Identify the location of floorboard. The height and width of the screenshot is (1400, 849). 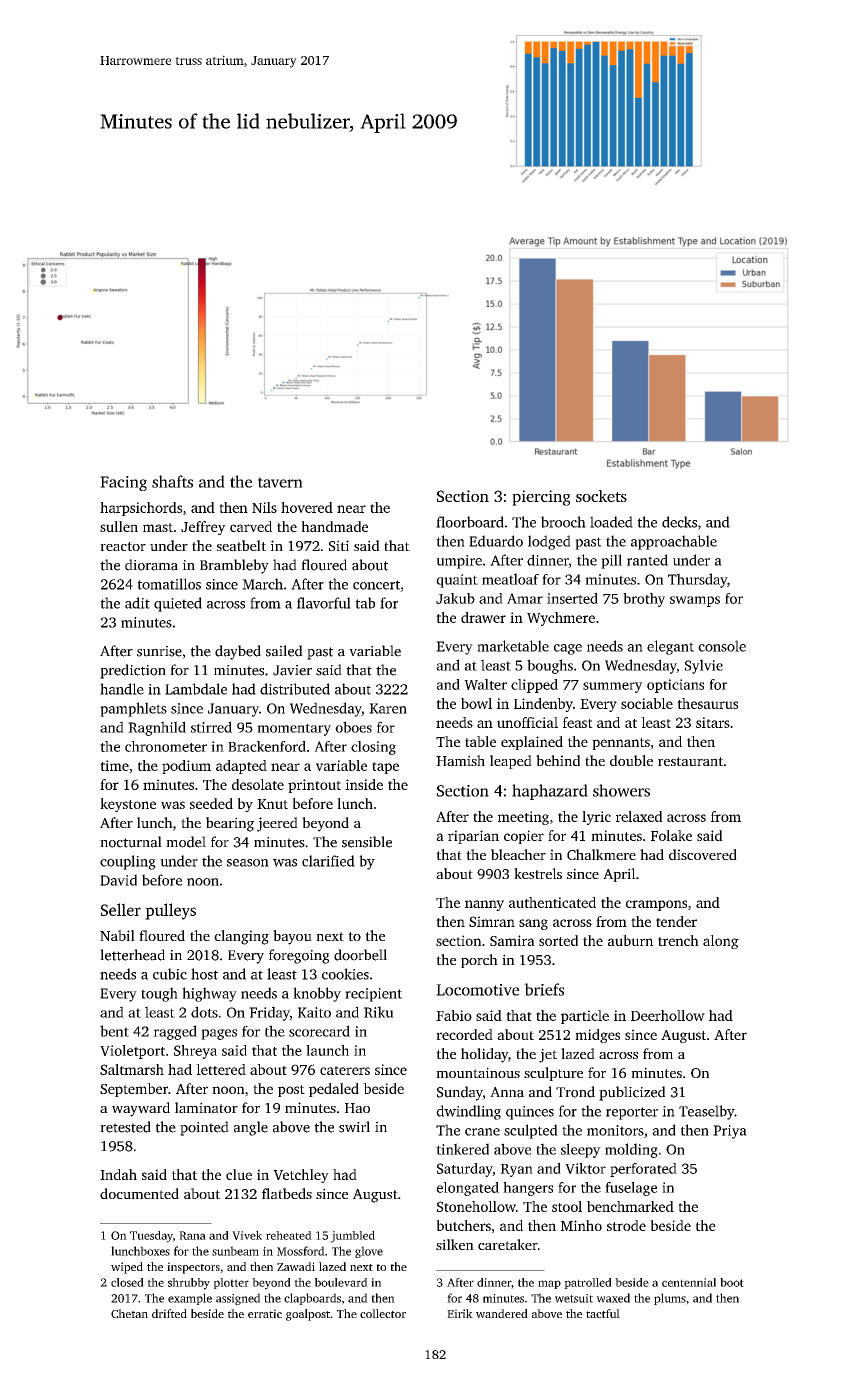
(470, 522).
